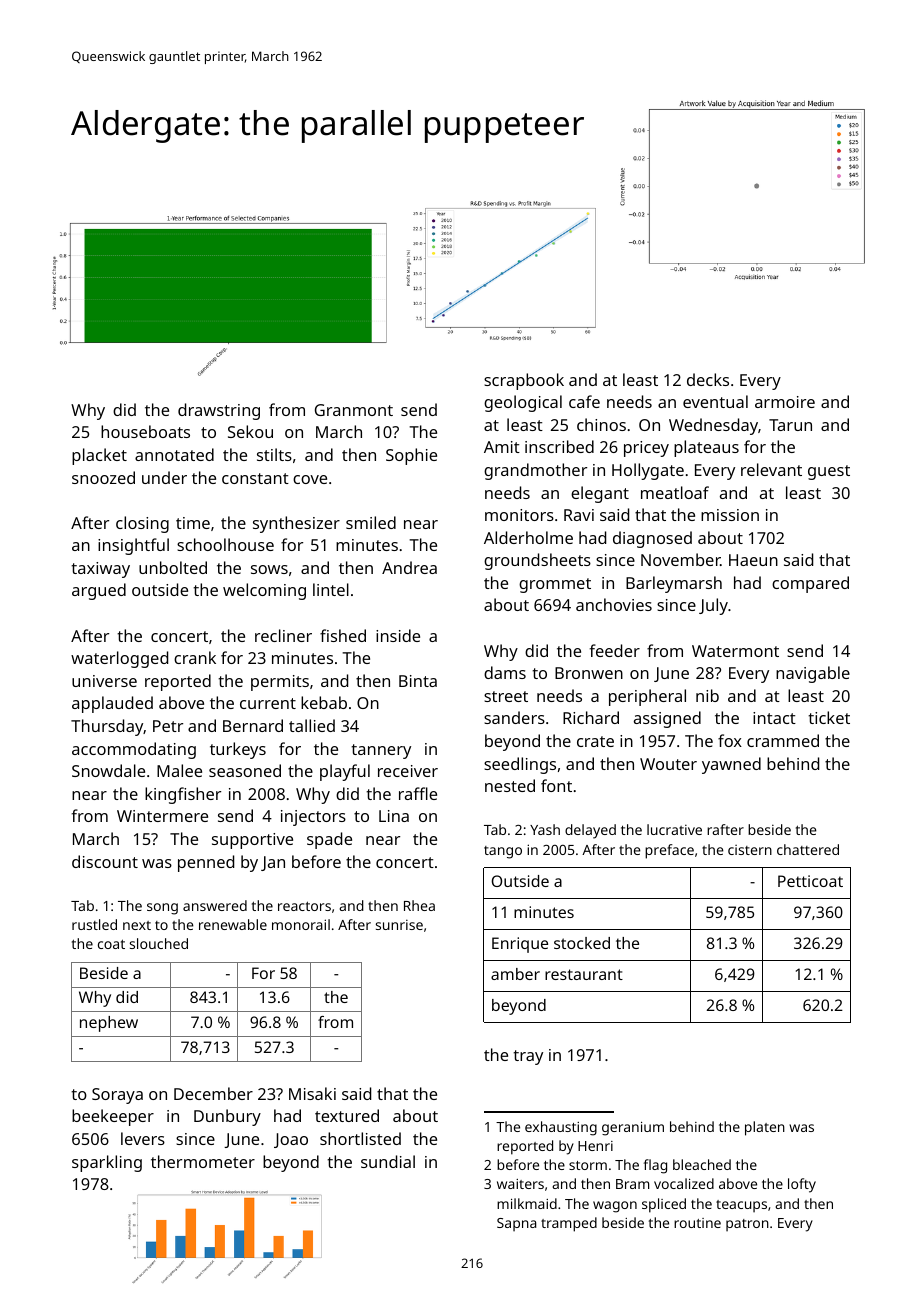 This page has width=922, height=1309. I want to click on lofty, so click(802, 1185).
